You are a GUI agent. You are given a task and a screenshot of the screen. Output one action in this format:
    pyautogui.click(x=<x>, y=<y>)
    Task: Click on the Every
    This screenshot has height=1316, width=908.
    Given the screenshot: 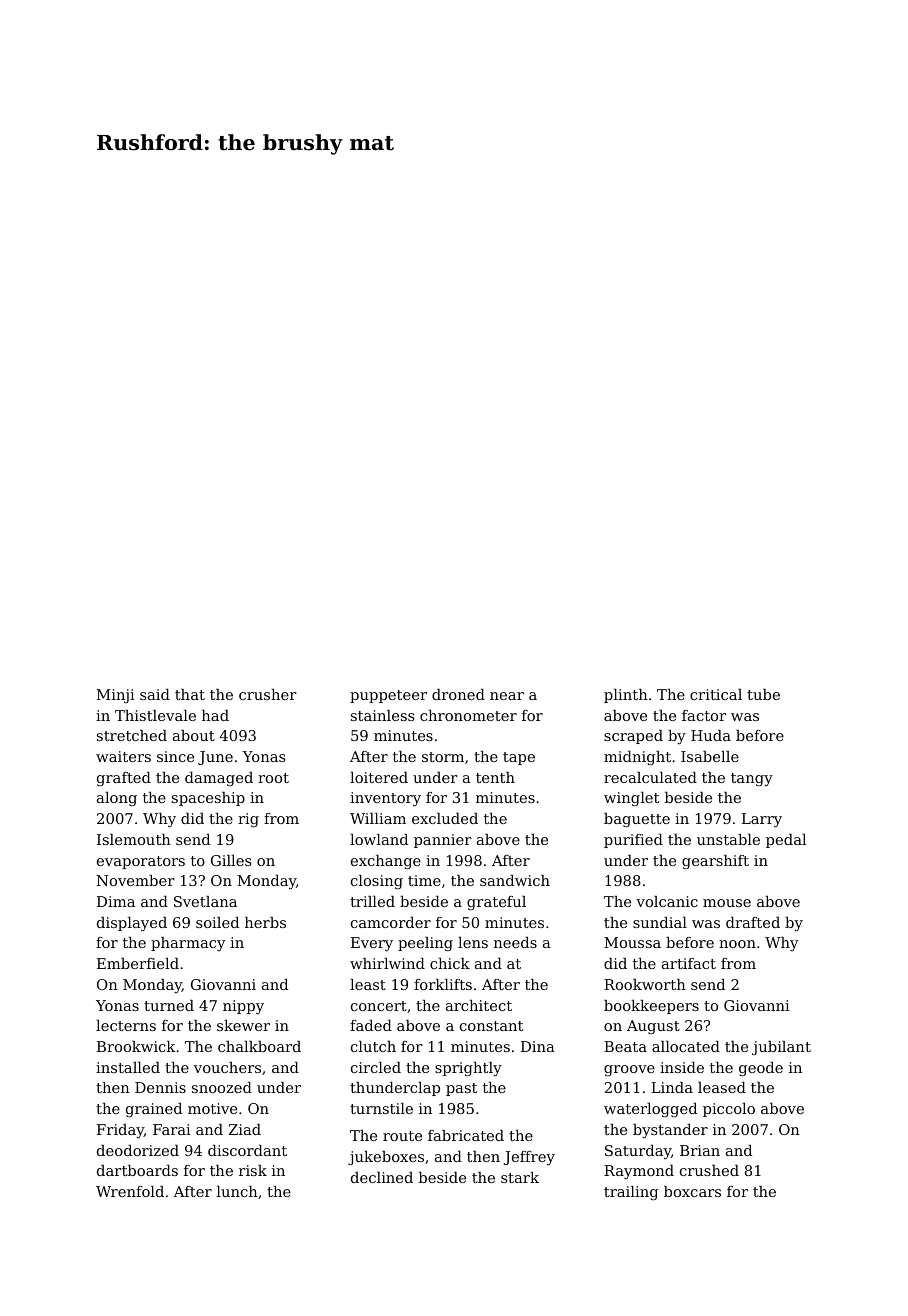 What is the action you would take?
    pyautogui.click(x=372, y=944)
